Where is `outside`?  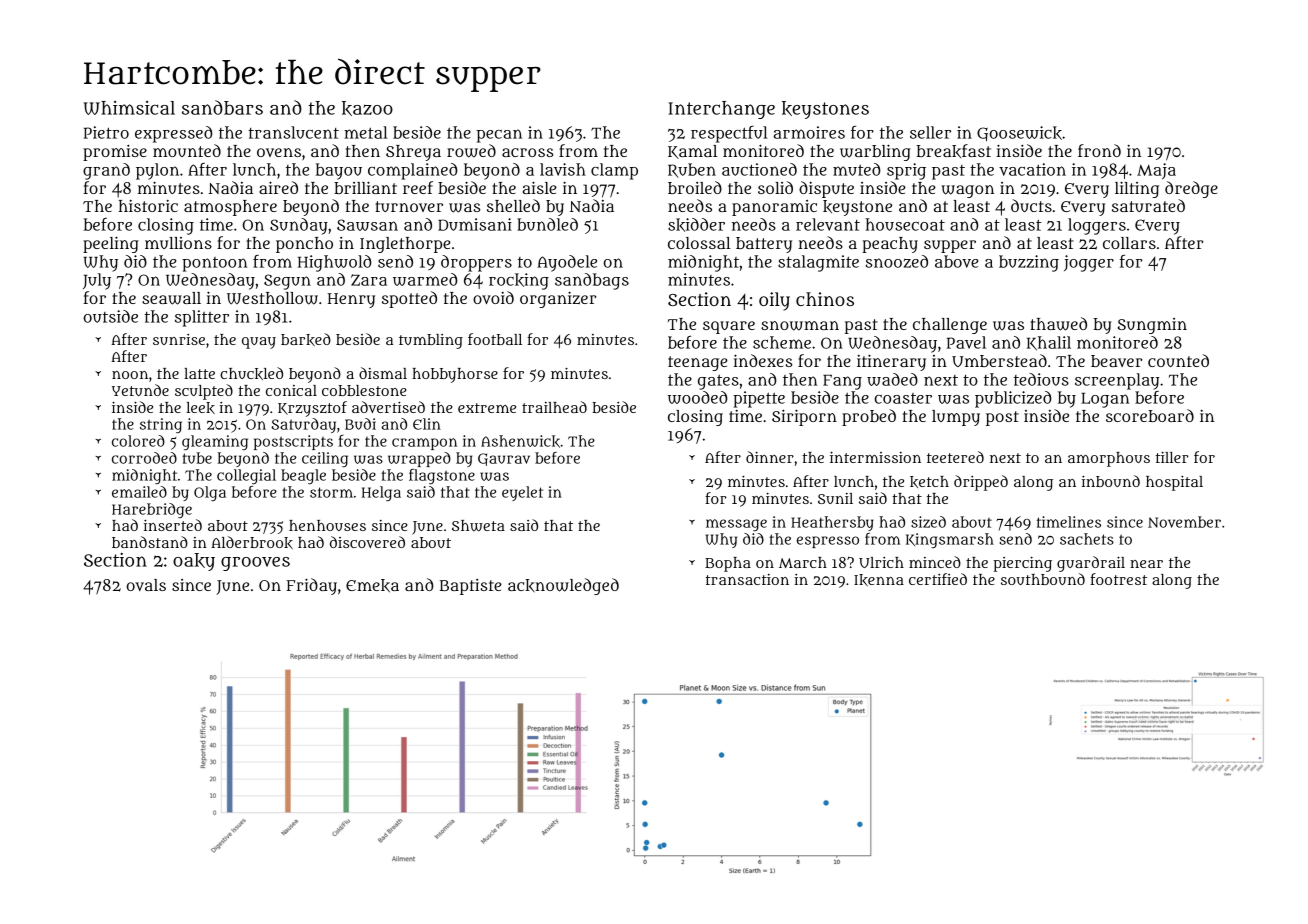
outside is located at coordinates (110, 316).
